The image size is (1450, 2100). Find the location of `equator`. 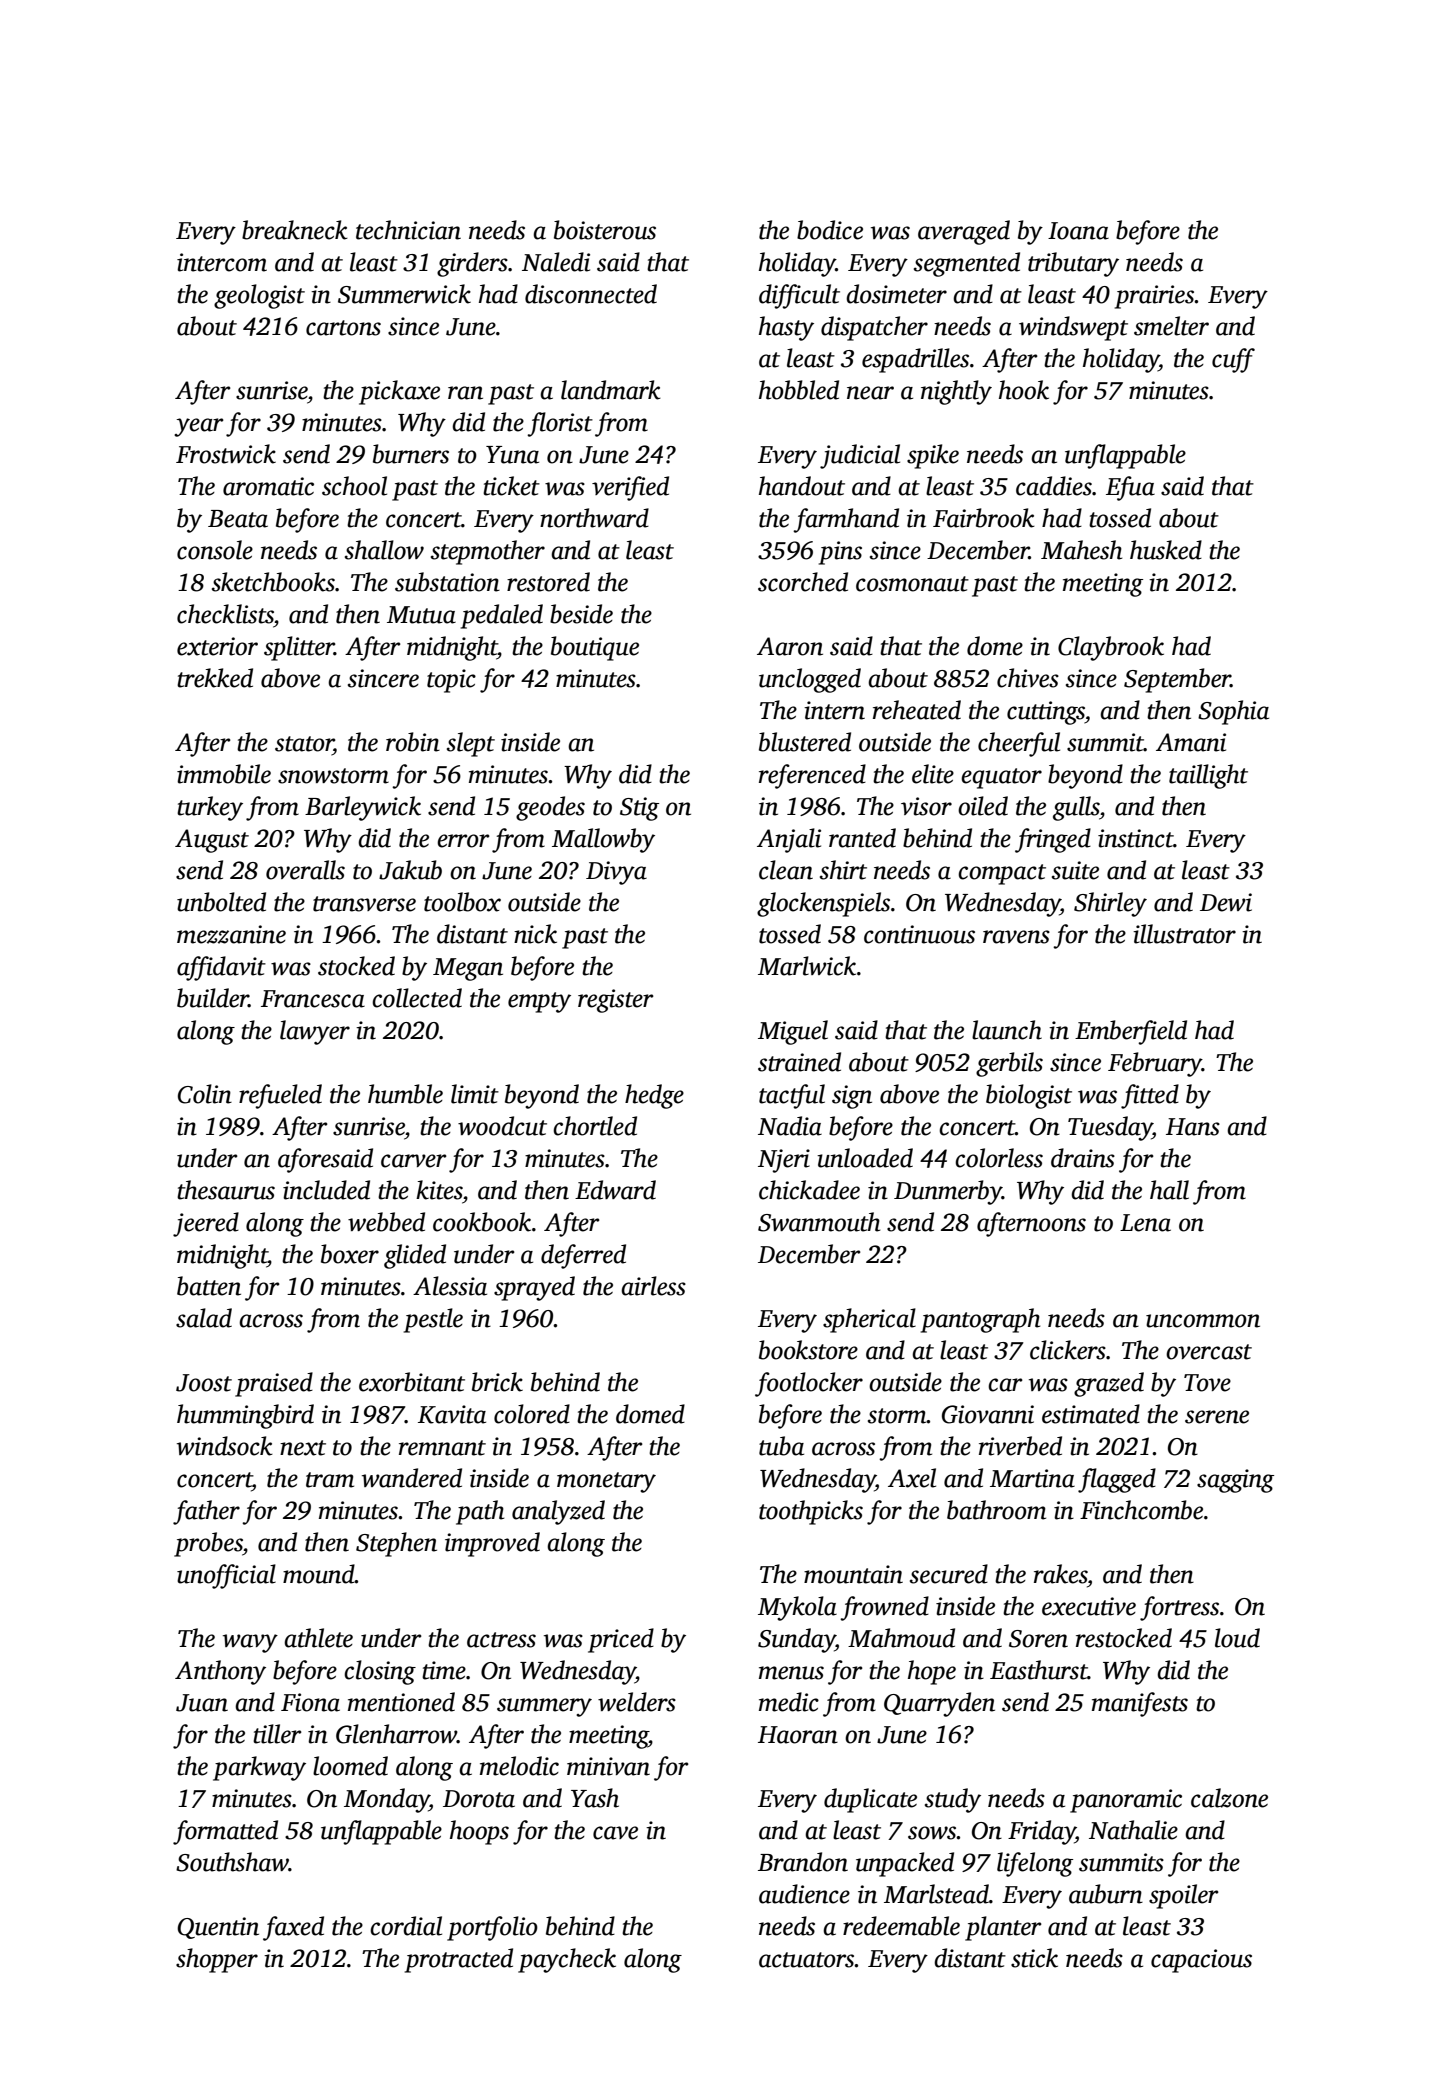

equator is located at coordinates (1001, 778).
